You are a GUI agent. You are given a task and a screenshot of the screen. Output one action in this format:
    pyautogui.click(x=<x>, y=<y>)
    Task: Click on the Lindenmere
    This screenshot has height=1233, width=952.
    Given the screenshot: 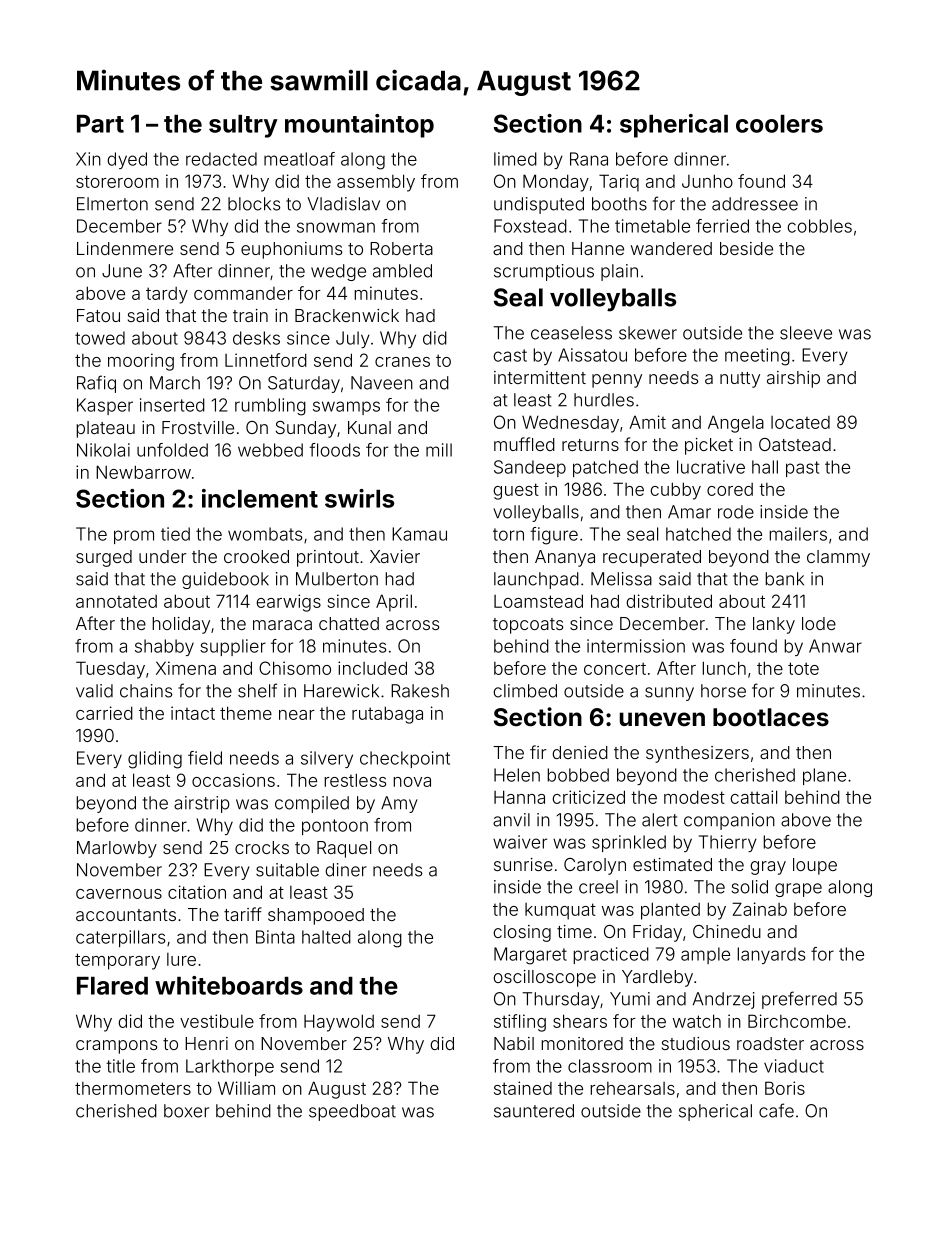 What is the action you would take?
    pyautogui.click(x=125, y=248)
